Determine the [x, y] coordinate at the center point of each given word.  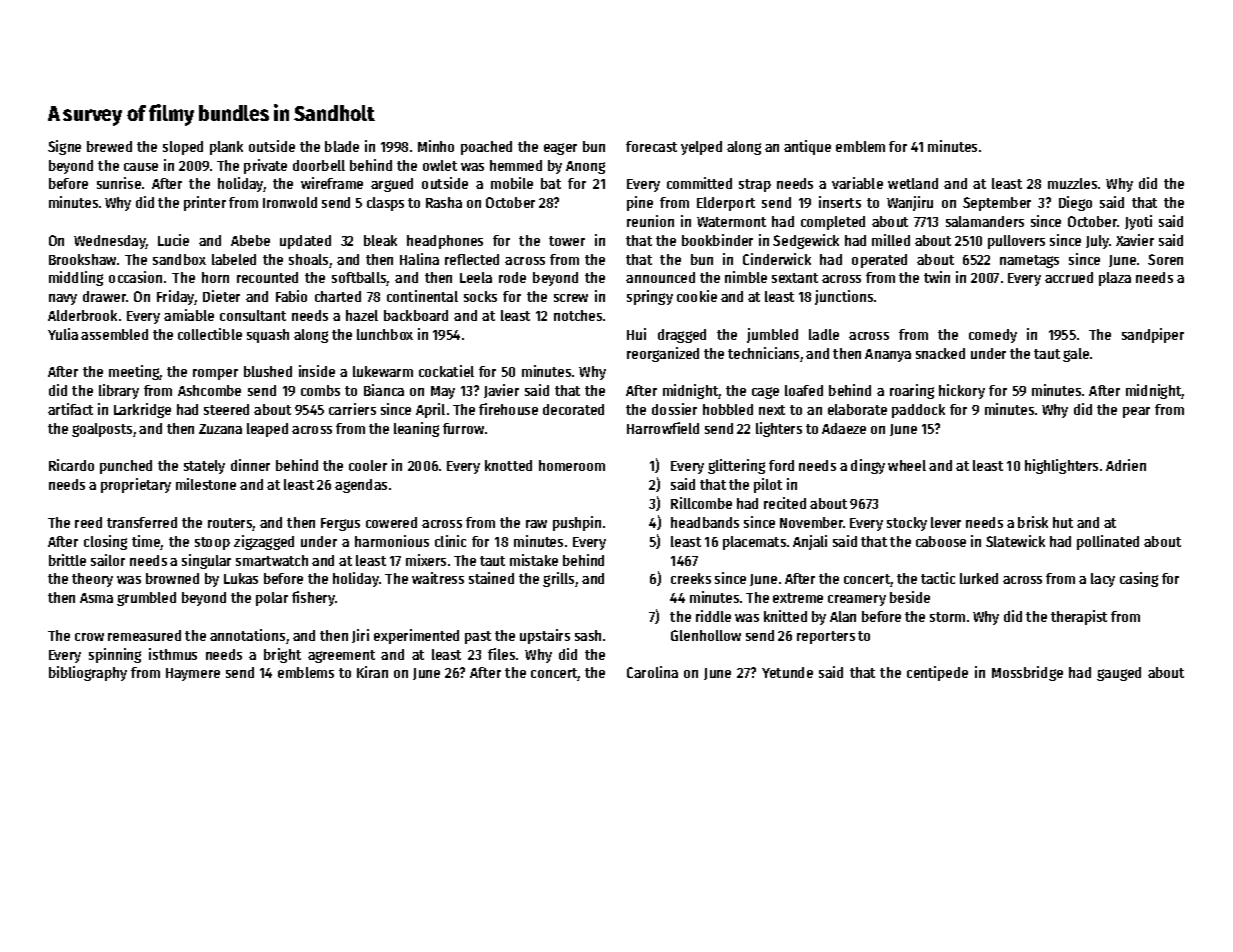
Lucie [173, 240]
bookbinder [717, 240]
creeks [691, 578]
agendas [361, 486]
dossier [674, 409]
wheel [907, 465]
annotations [247, 635]
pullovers [1016, 242]
